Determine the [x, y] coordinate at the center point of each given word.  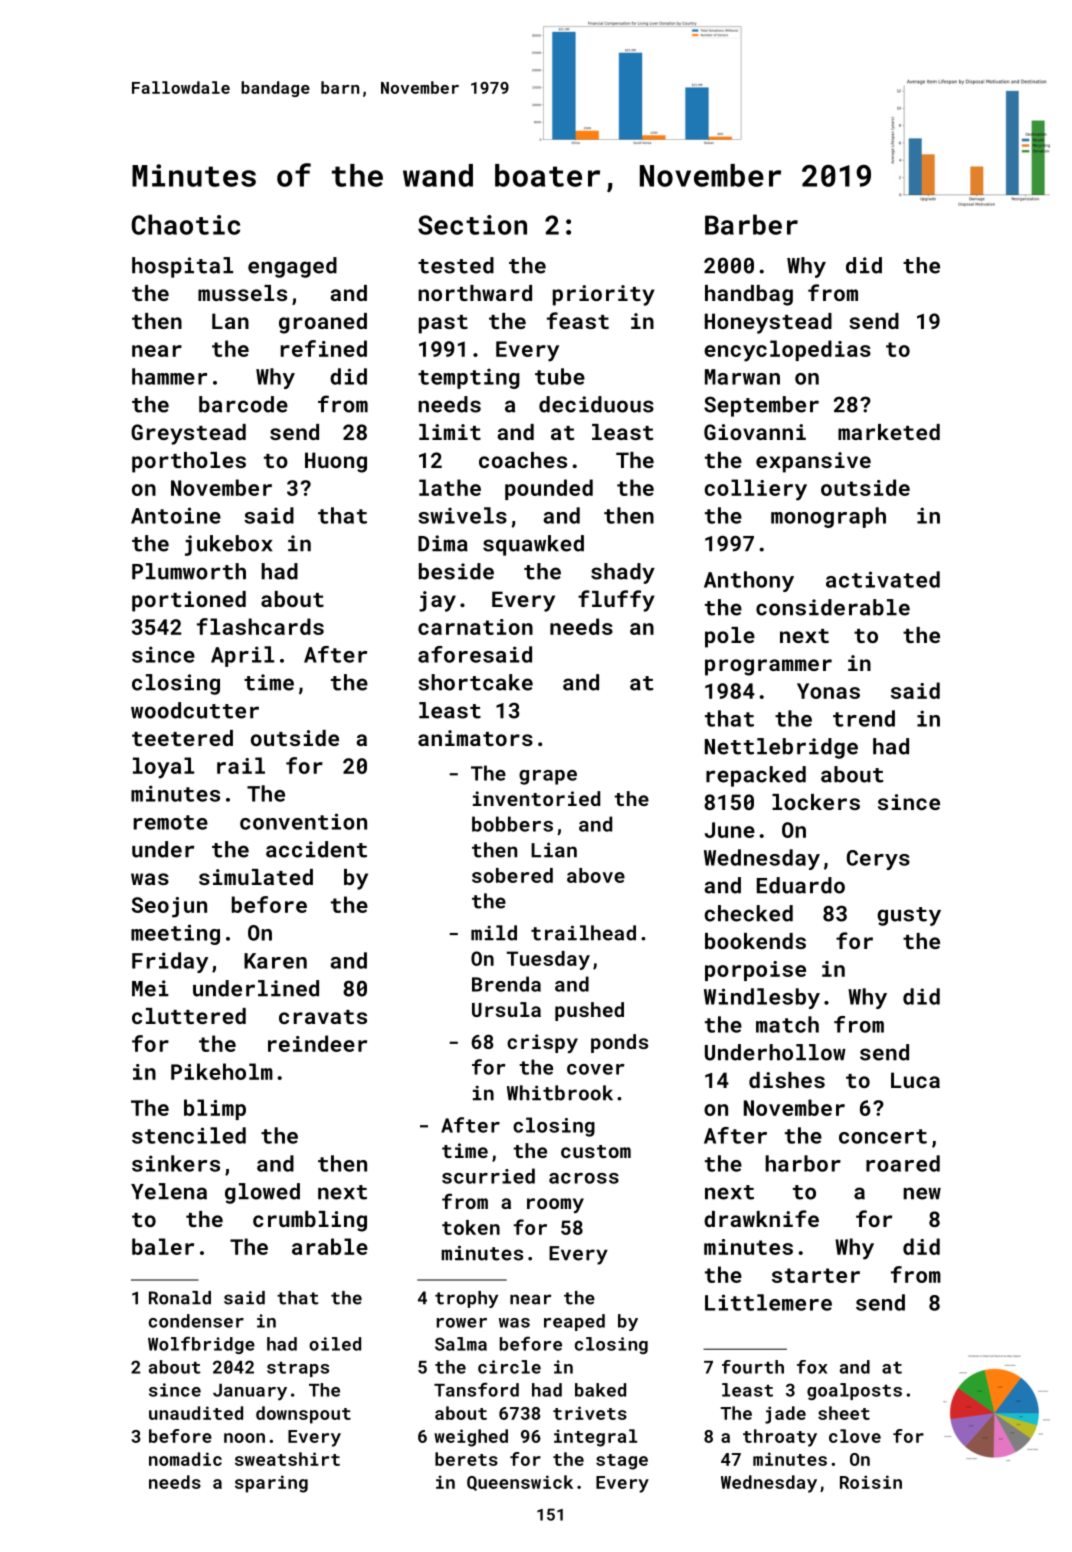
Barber [751, 224]
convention [303, 821]
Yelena [169, 1191]
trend [864, 718]
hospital [182, 267]
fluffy [616, 601]
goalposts [854, 1391]
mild [494, 933]
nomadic [185, 1459]
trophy [466, 1299]
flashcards [260, 626]
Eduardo [801, 885]
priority [604, 295]
